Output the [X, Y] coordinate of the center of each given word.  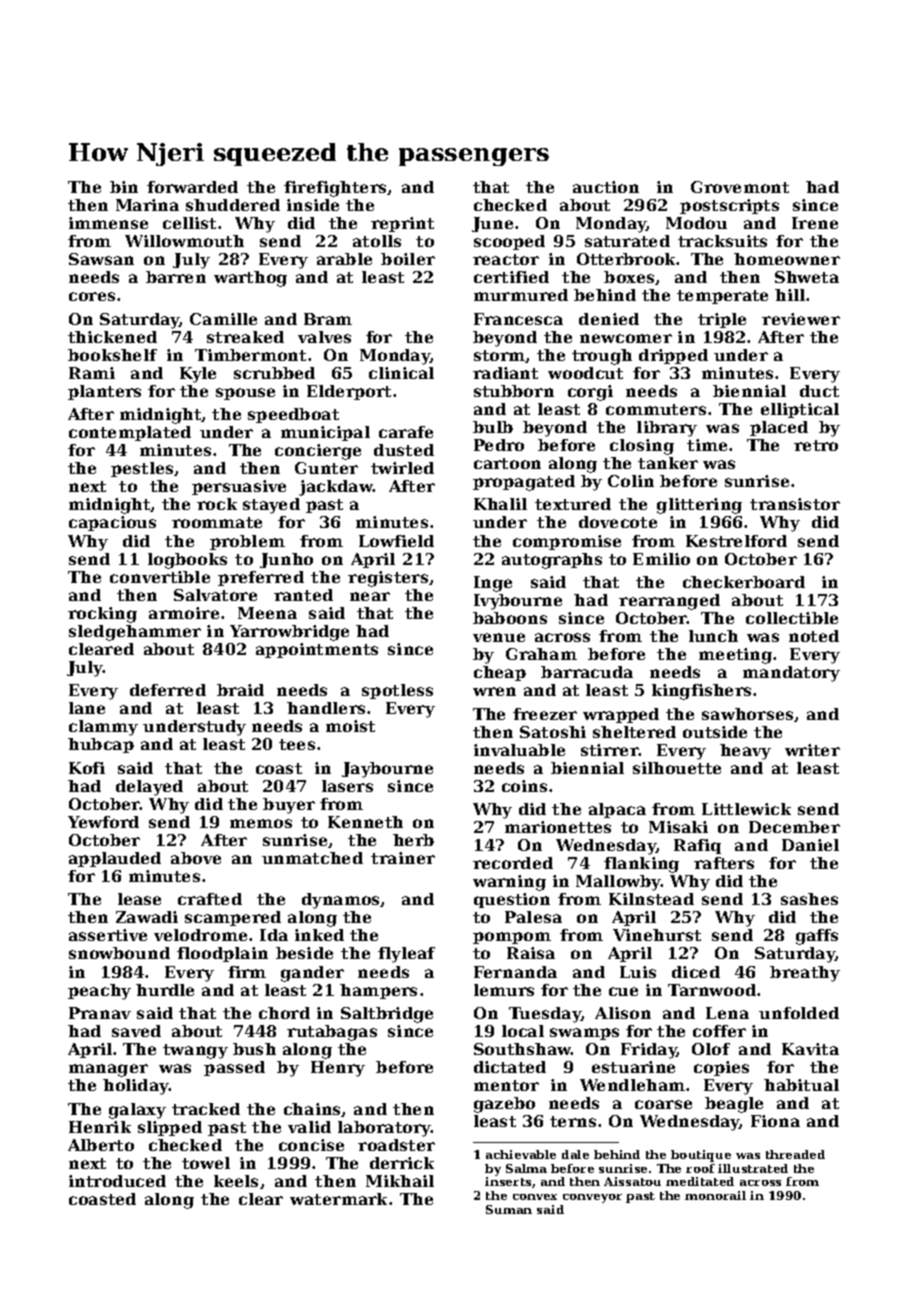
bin [124, 187]
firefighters [335, 189]
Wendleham [632, 1085]
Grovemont [740, 187]
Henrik [100, 1127]
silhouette [677, 768]
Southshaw [522, 1049]
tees [297, 744]
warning [509, 883]
